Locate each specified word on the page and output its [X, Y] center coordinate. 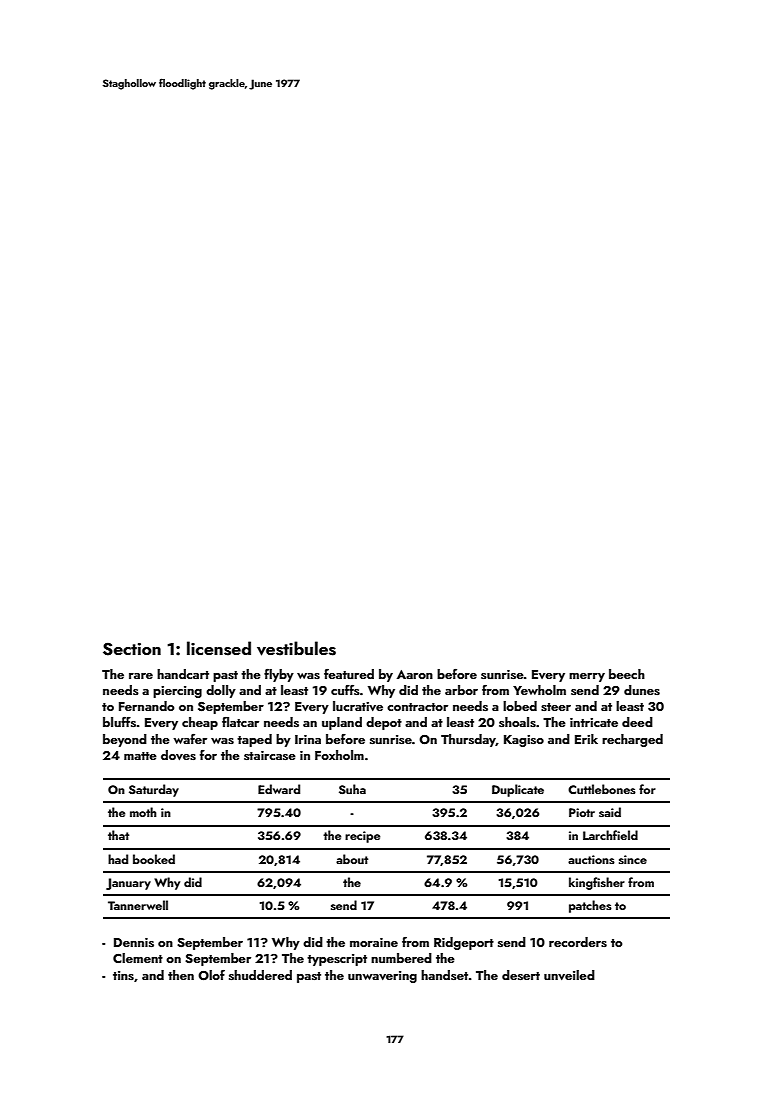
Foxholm [339, 755]
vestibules [296, 648]
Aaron [415, 674]
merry [587, 677]
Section [132, 649]
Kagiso [524, 741]
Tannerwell [138, 905]
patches [590, 906]
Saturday [154, 790]
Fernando [146, 706]
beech [627, 674]
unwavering [382, 977]
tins [123, 975]
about [352, 859]
